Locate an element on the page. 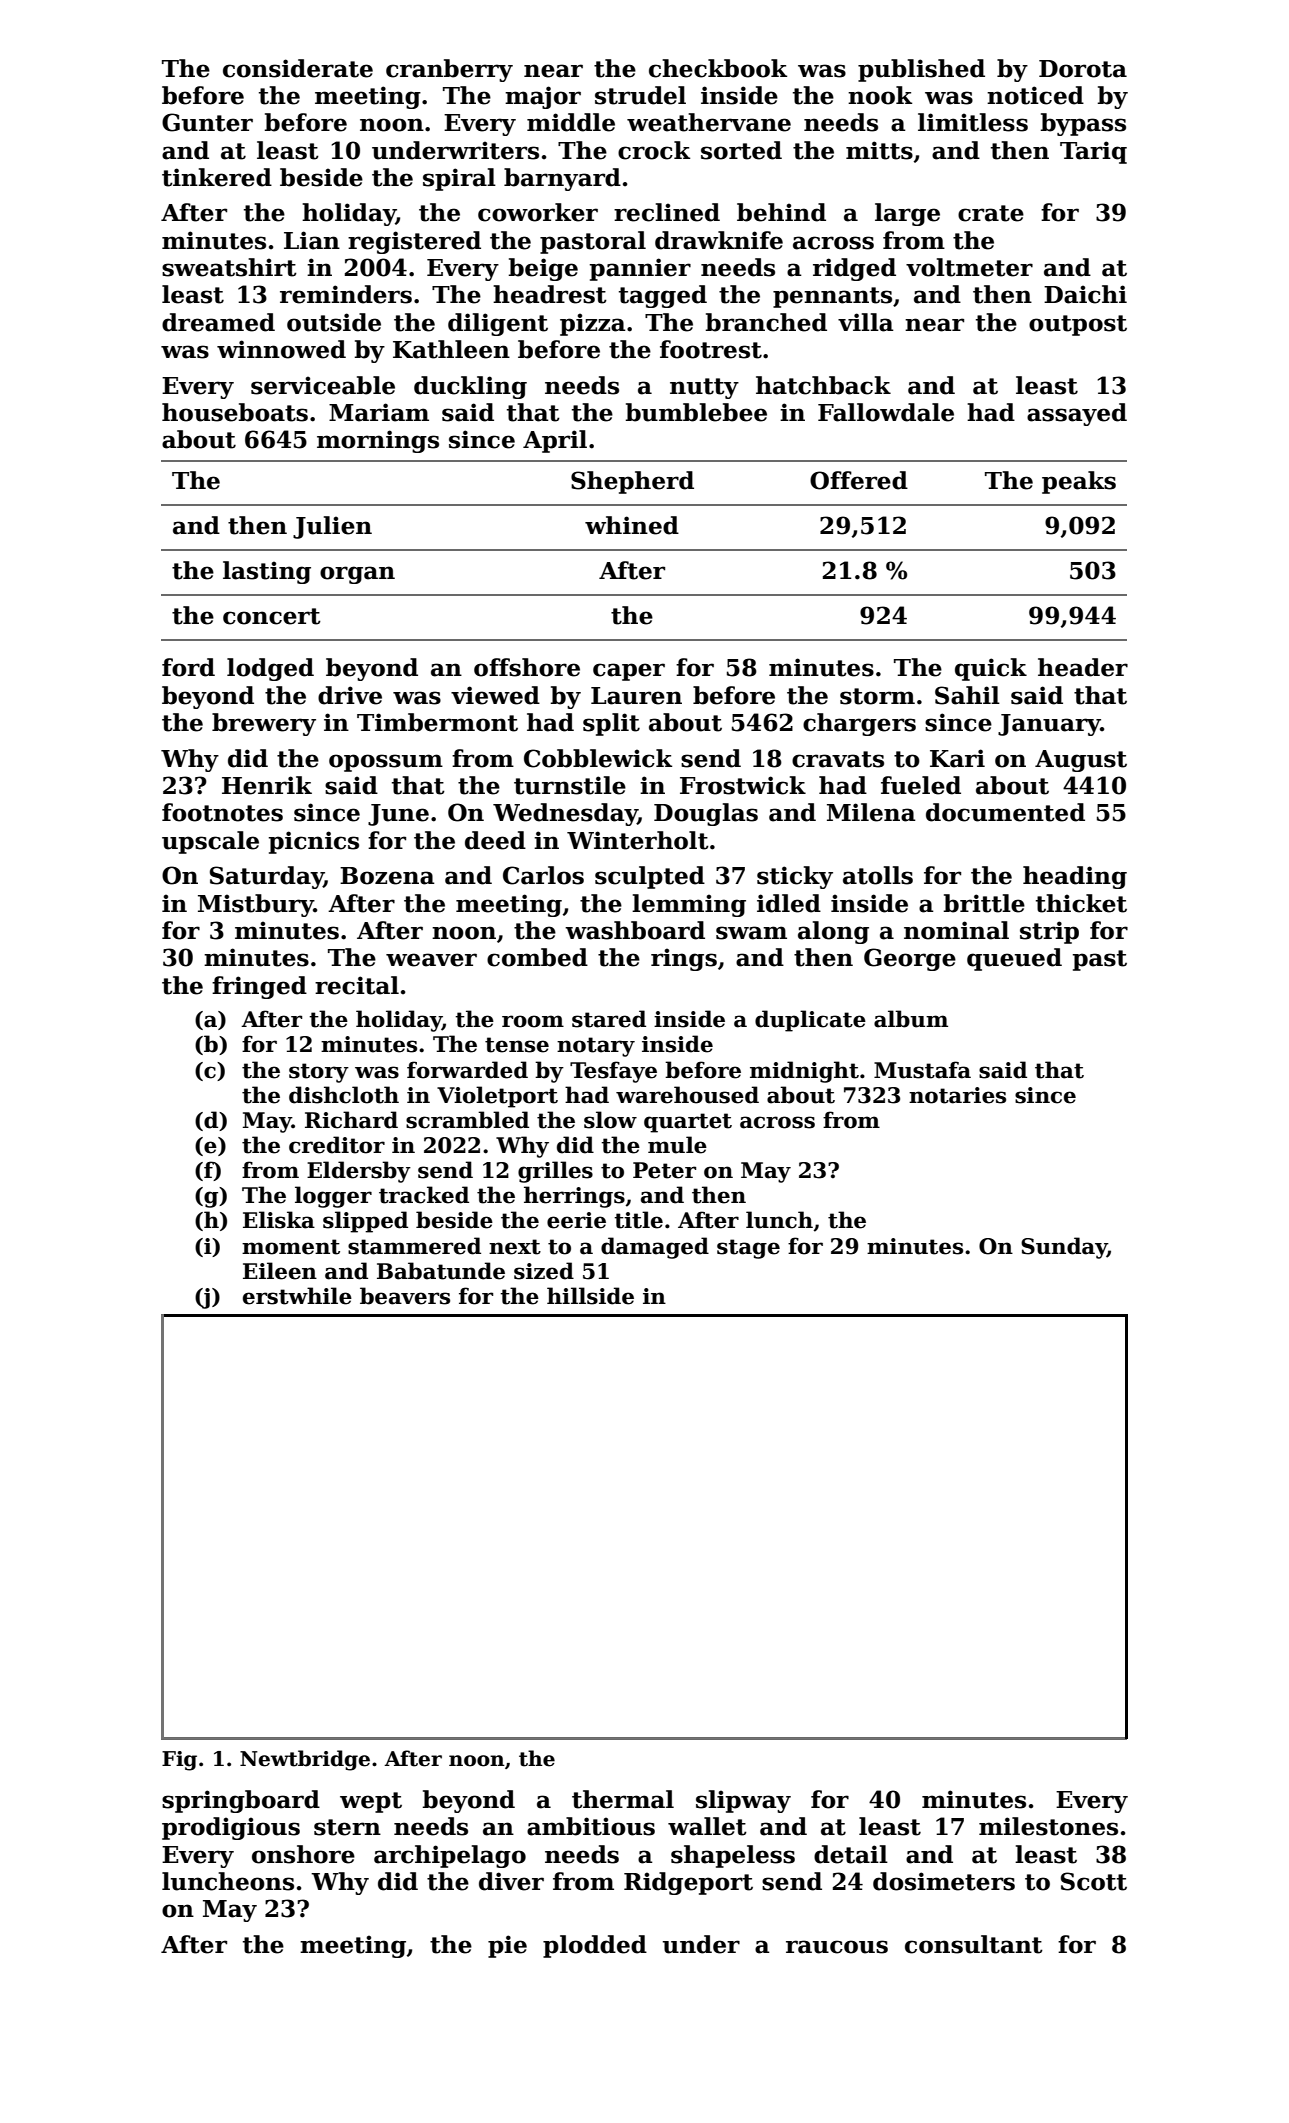 This document has width=1289, height=2123. Sunday is located at coordinates (1064, 1248).
